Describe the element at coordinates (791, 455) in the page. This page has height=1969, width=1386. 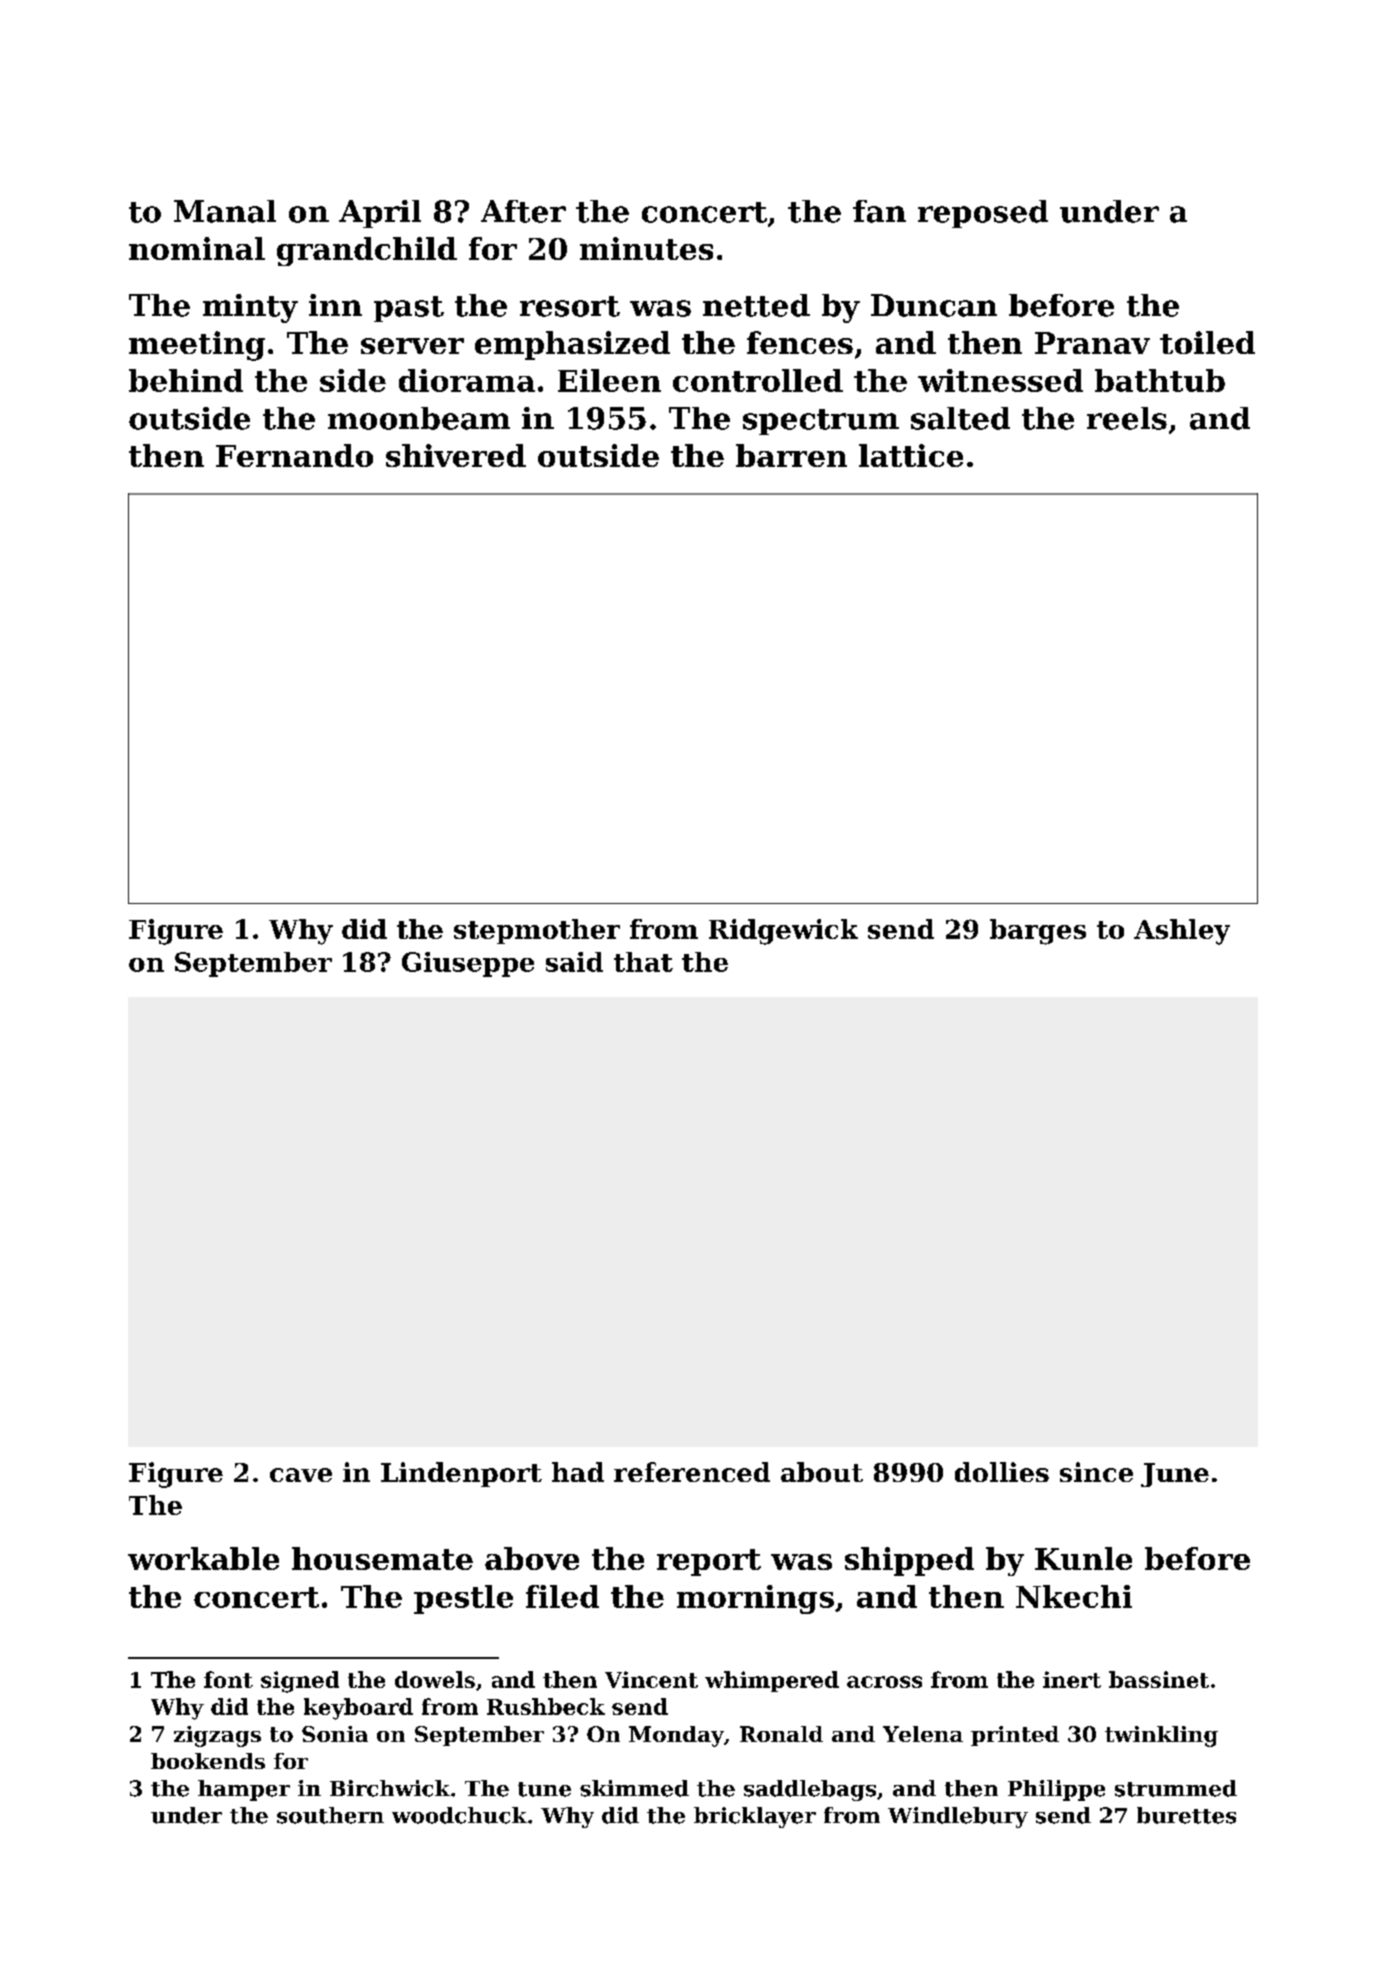
I see `barren` at that location.
